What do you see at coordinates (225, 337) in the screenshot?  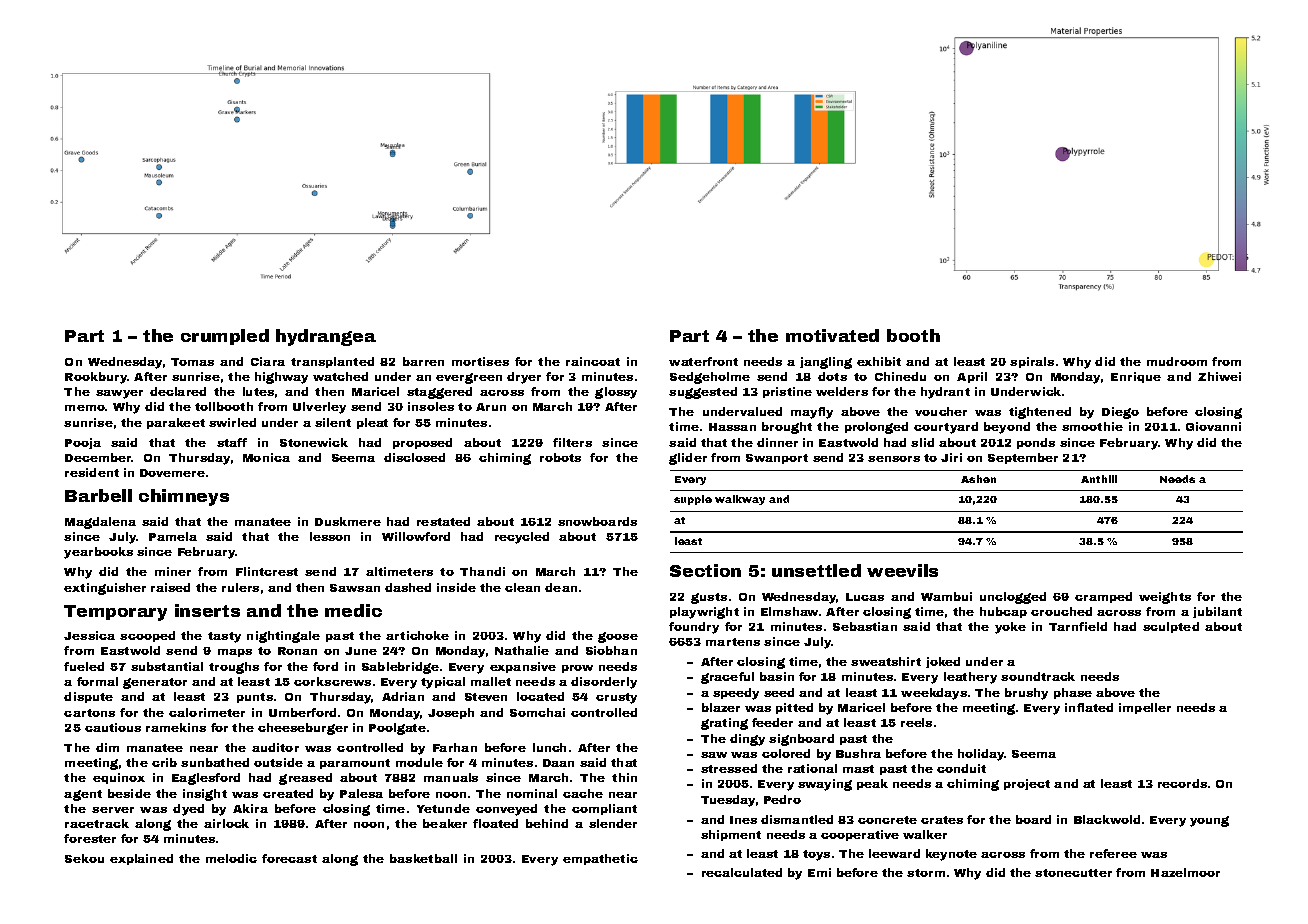 I see `crumpled` at bounding box center [225, 337].
